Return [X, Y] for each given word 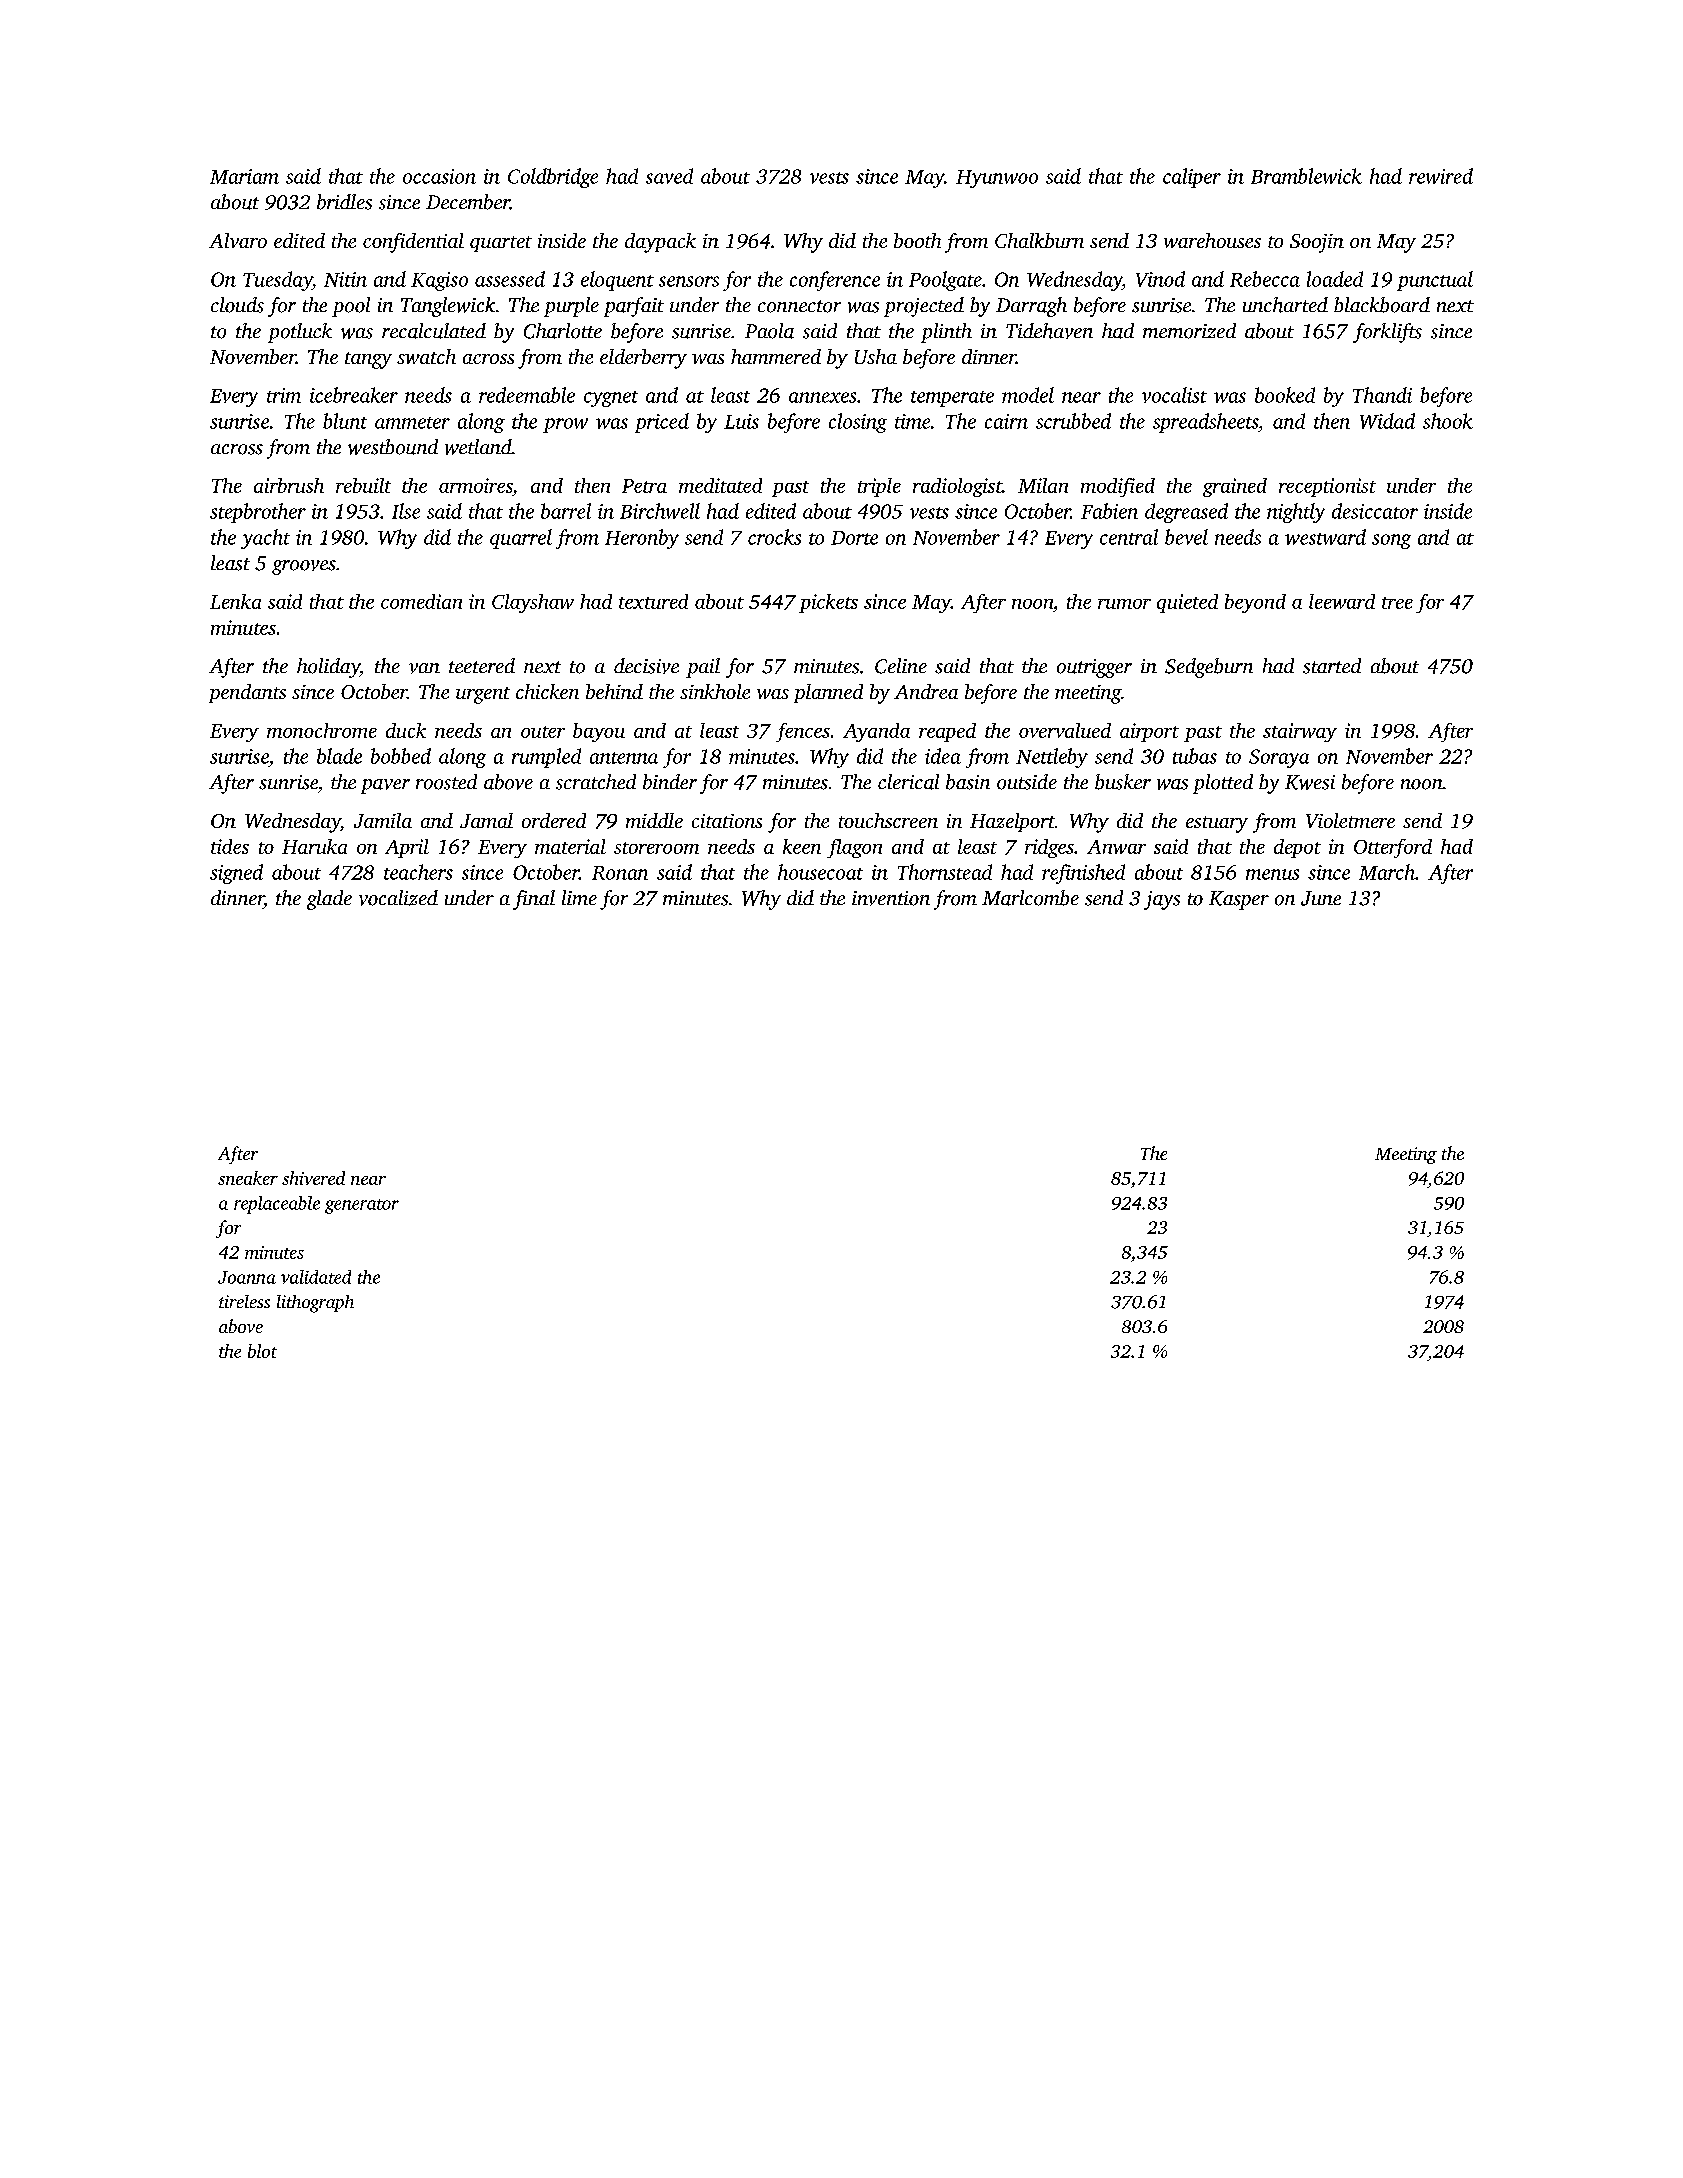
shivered [313, 1178]
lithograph [315, 1304]
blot [262, 1351]
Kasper [1239, 900]
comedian [421, 601]
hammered [776, 356]
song [1391, 541]
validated [316, 1277]
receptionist [1327, 487]
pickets [828, 603]
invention [891, 898]
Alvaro [238, 240]
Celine [901, 666]
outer [543, 732]
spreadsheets [1205, 423]
